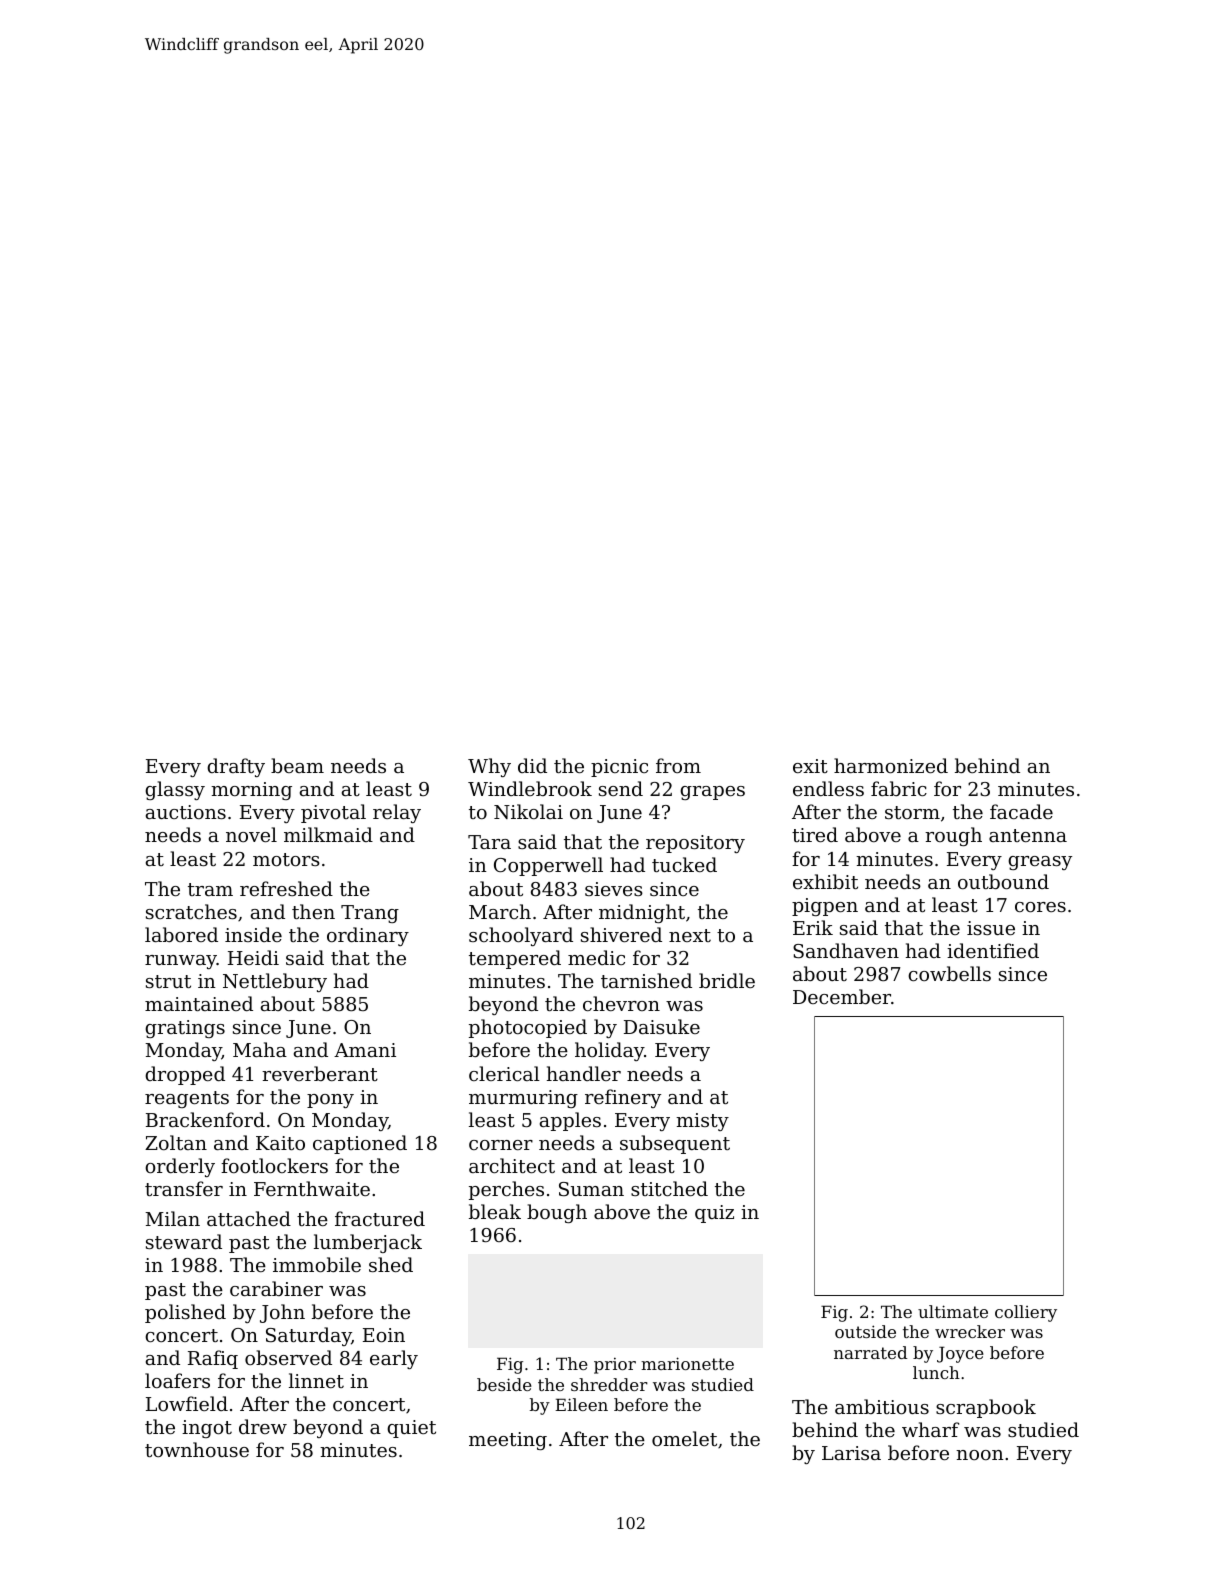 The width and height of the screenshot is (1231, 1593). Describe the element at coordinates (851, 1453) in the screenshot. I see `Larisa` at that location.
